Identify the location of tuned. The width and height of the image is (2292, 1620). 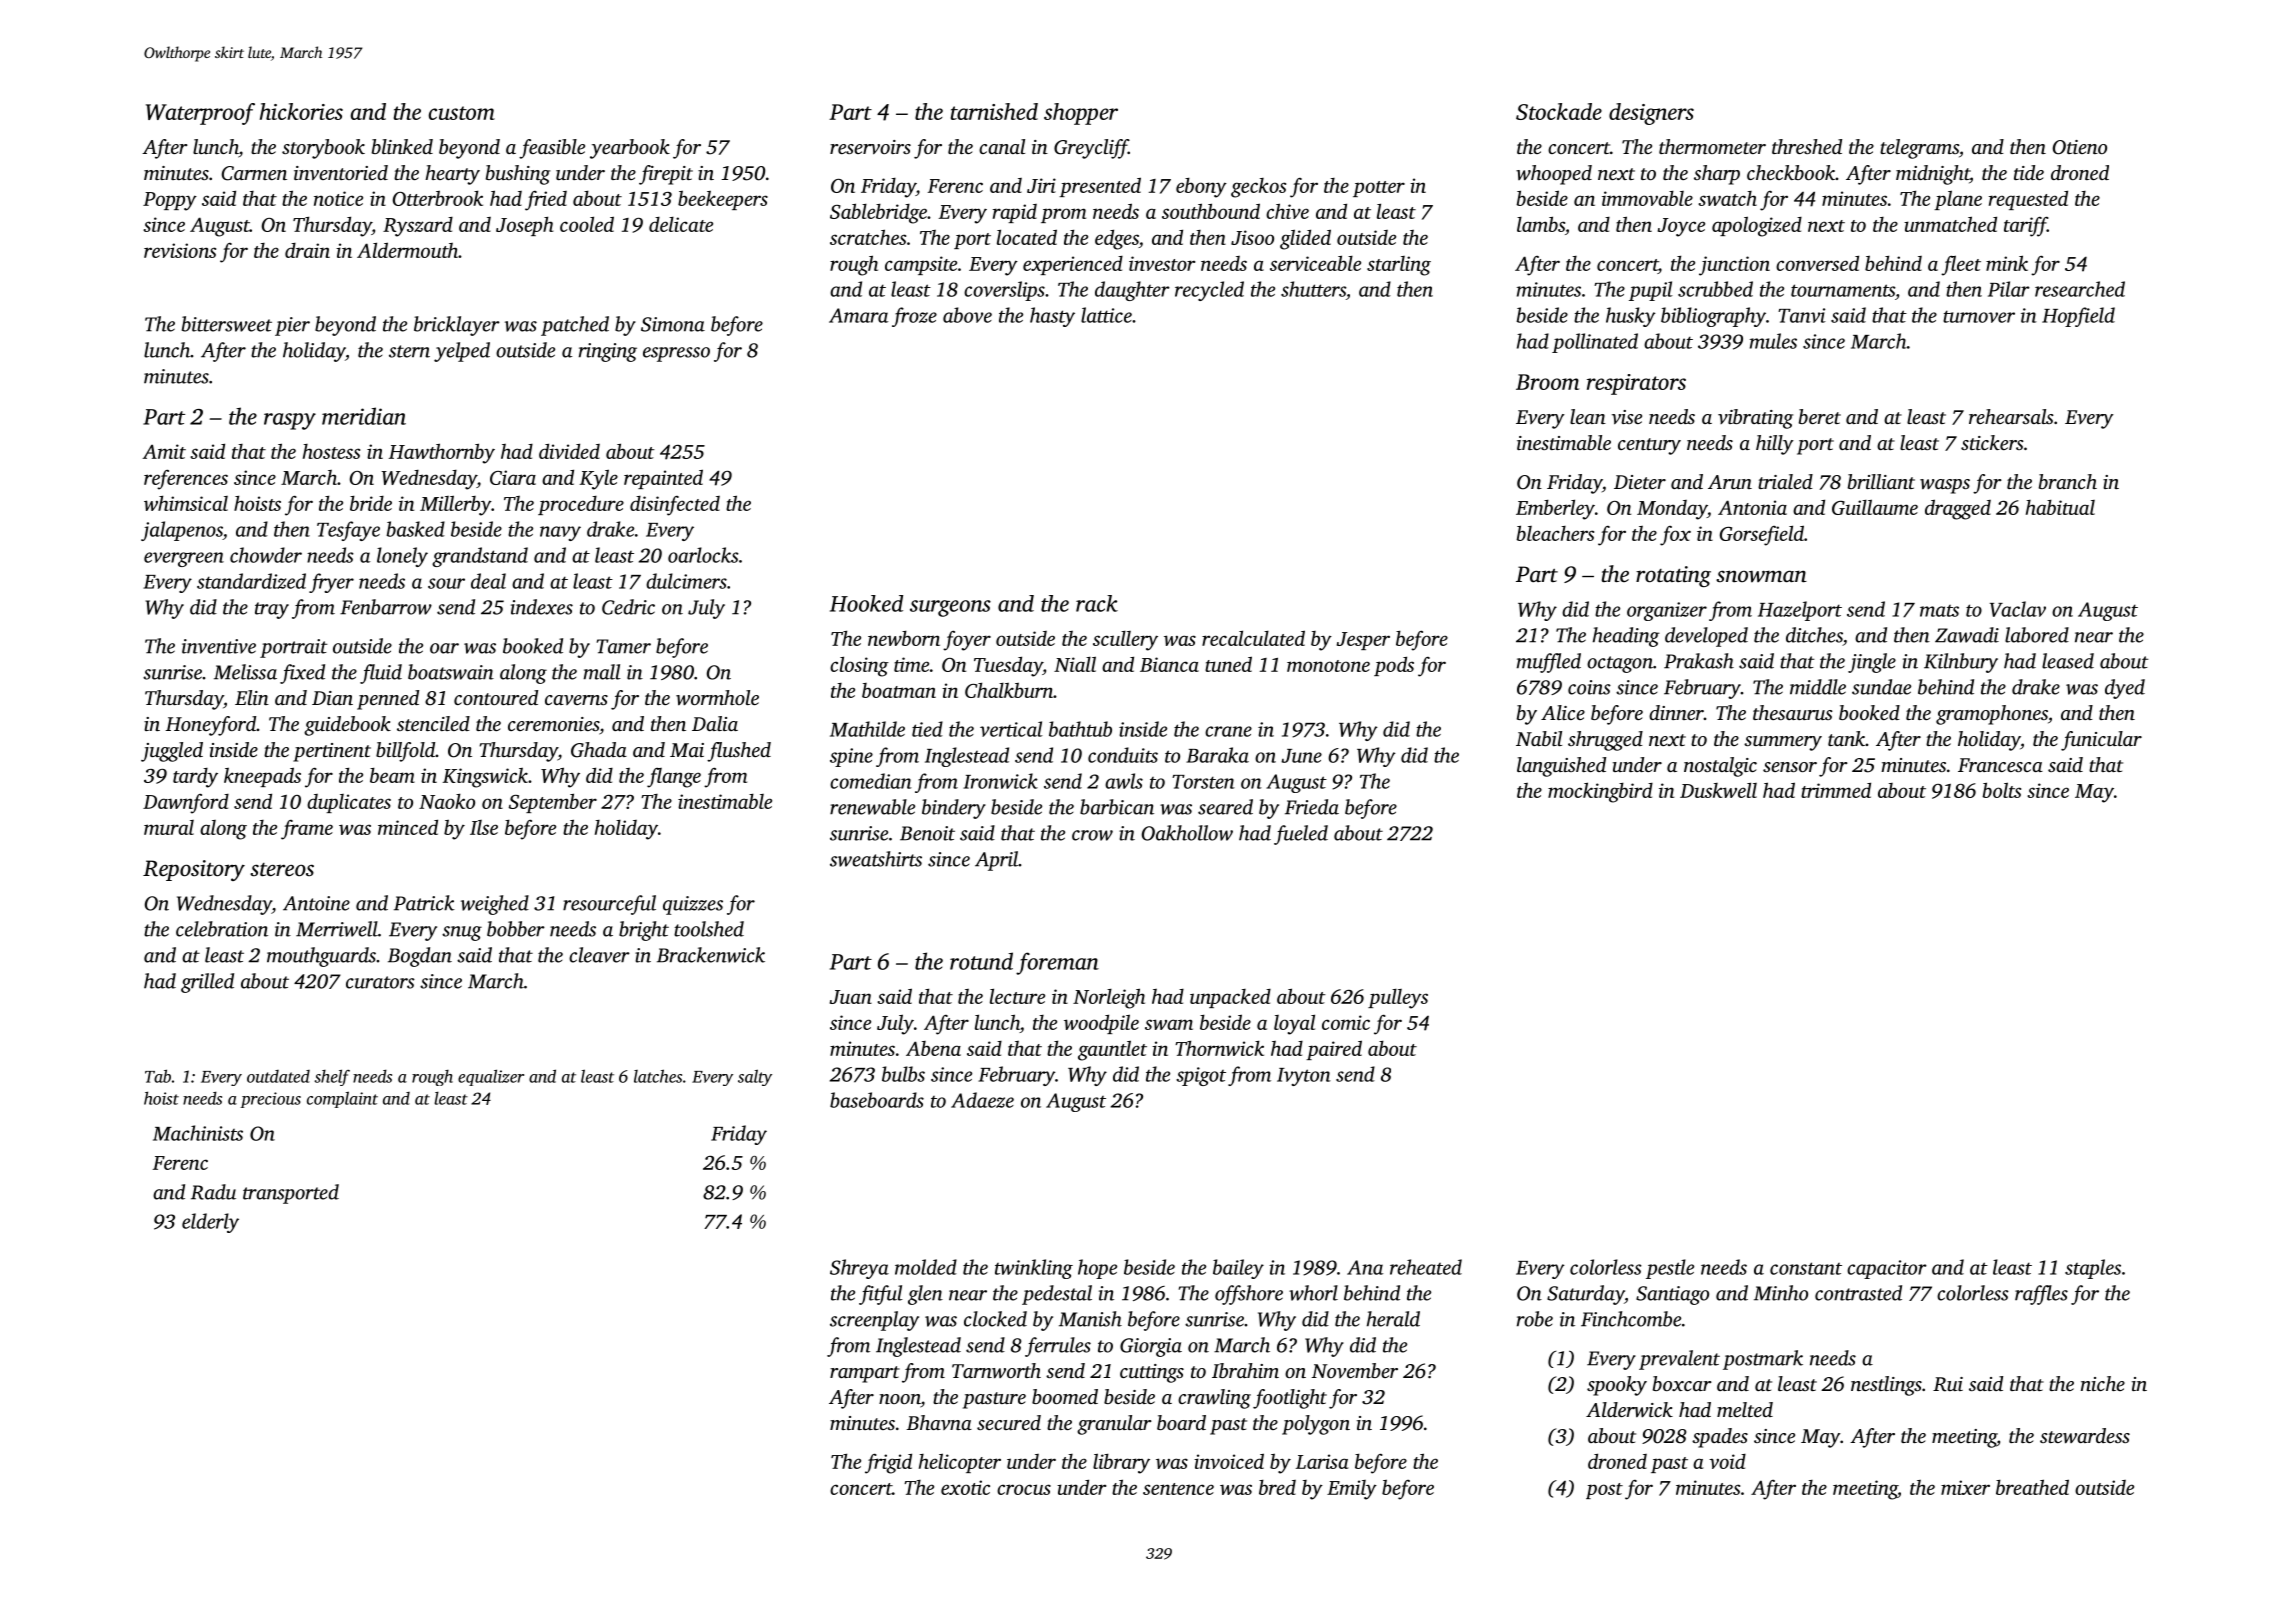
(1228, 664).
